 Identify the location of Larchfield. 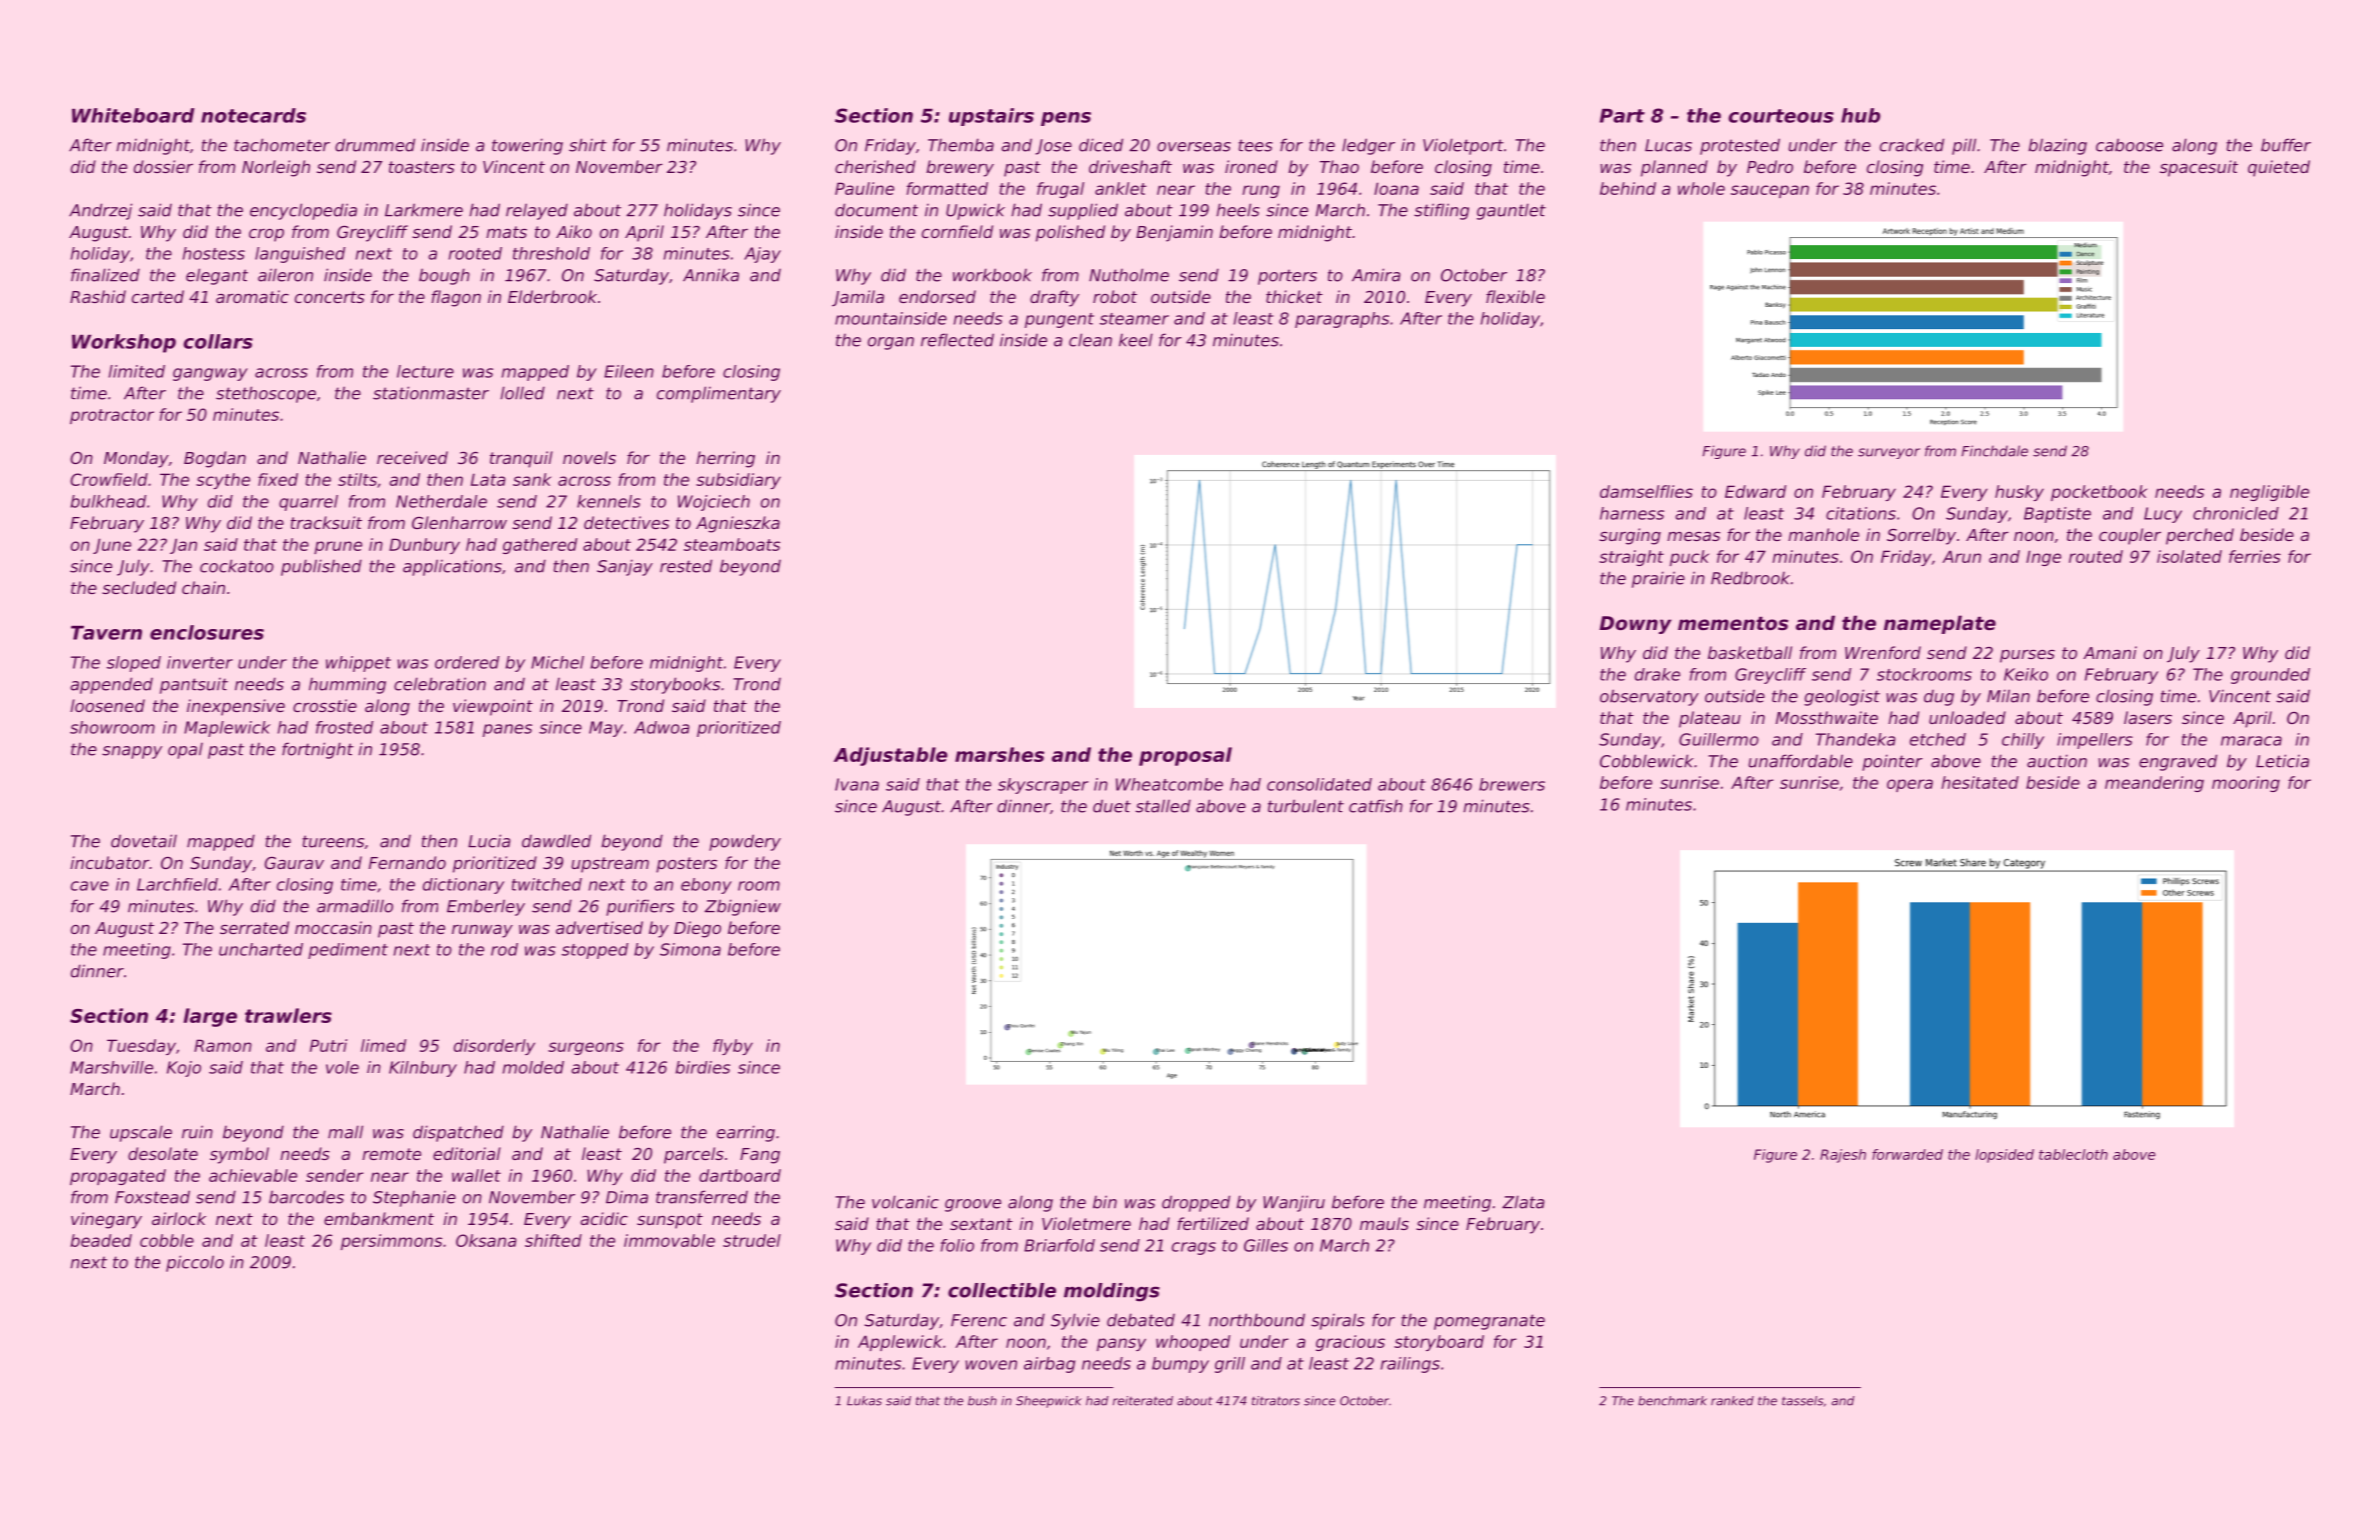
(177, 884).
